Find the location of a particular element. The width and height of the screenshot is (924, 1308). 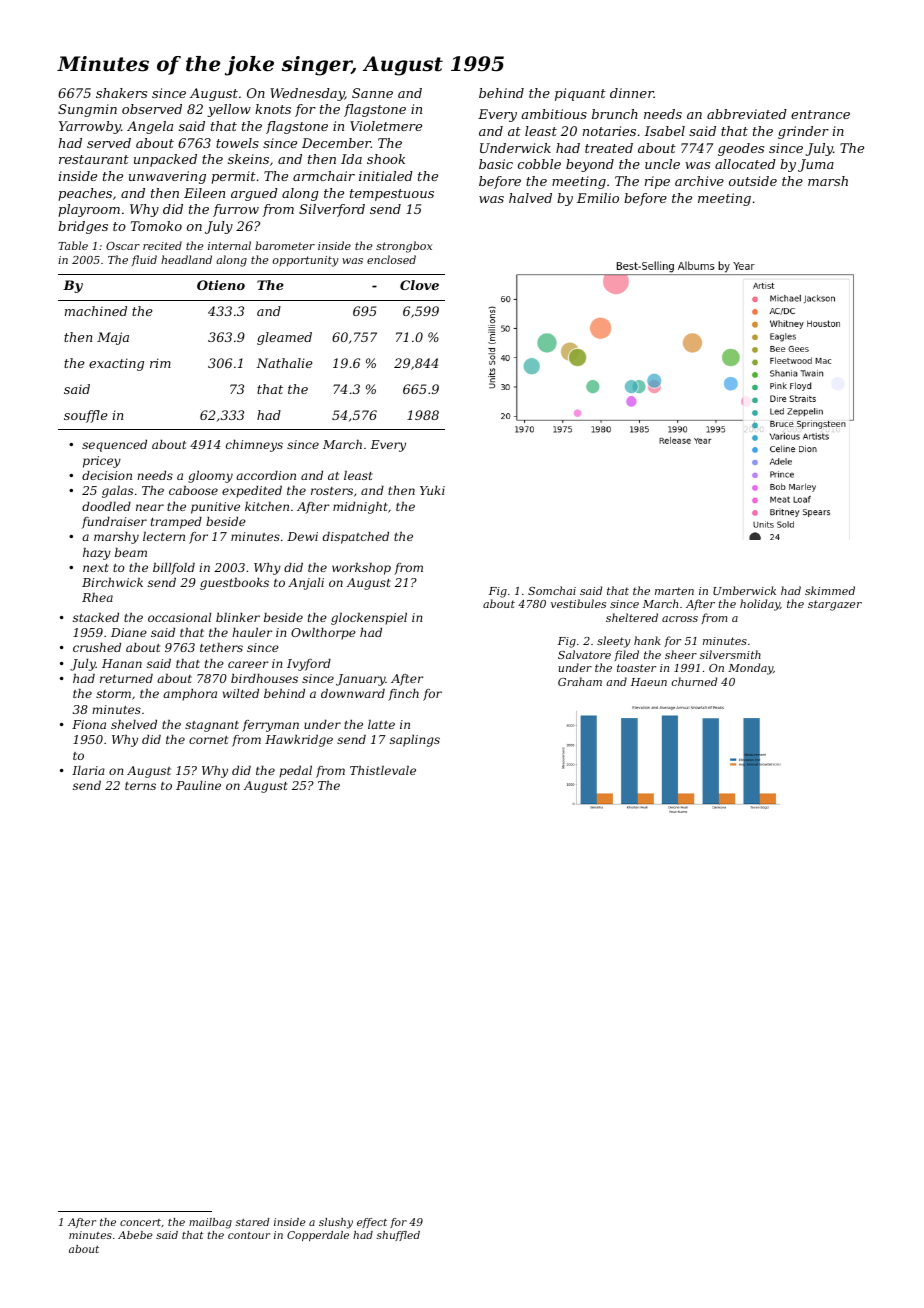

effect is located at coordinates (372, 1223).
